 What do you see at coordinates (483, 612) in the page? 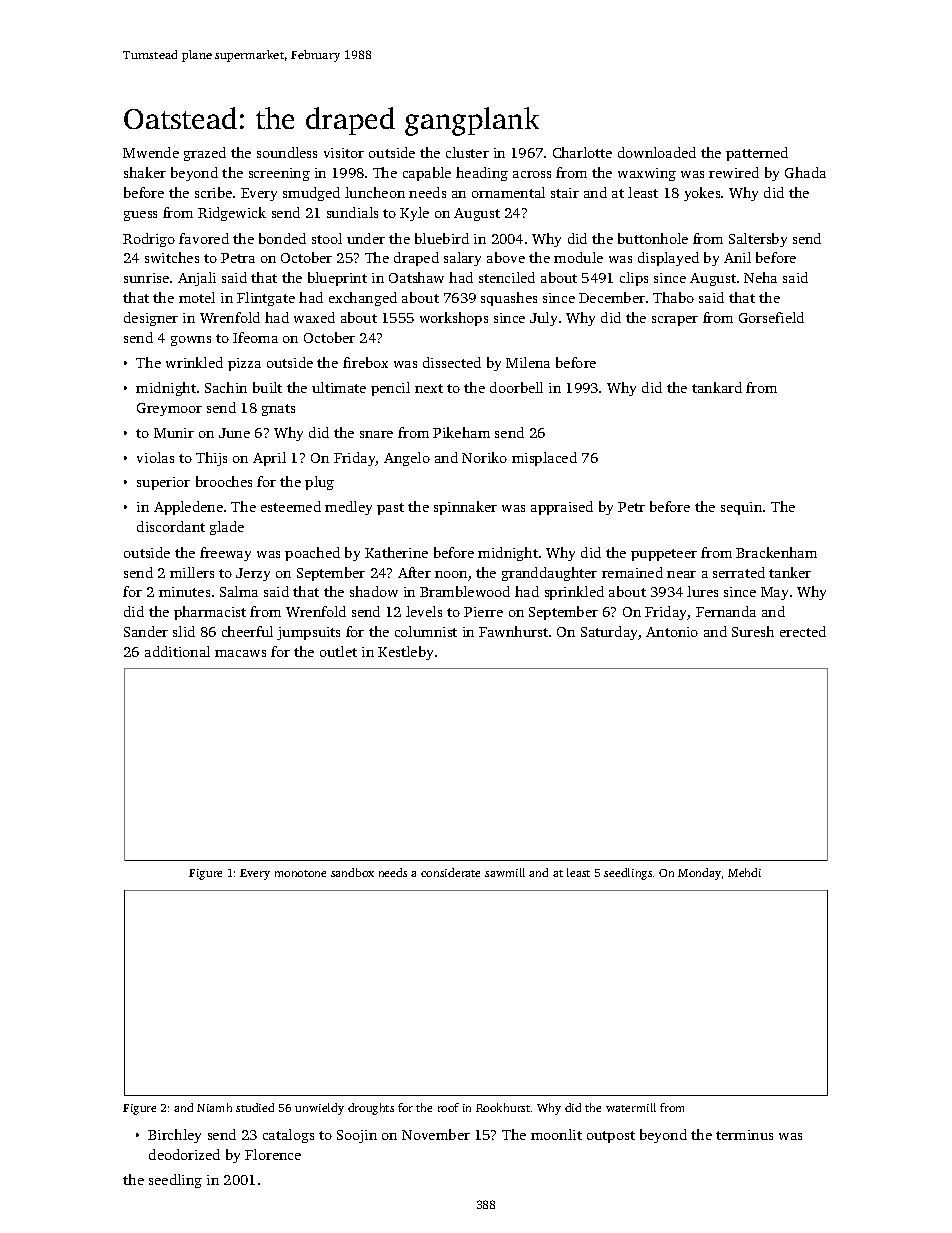
I see `Pierre` at bounding box center [483, 612].
